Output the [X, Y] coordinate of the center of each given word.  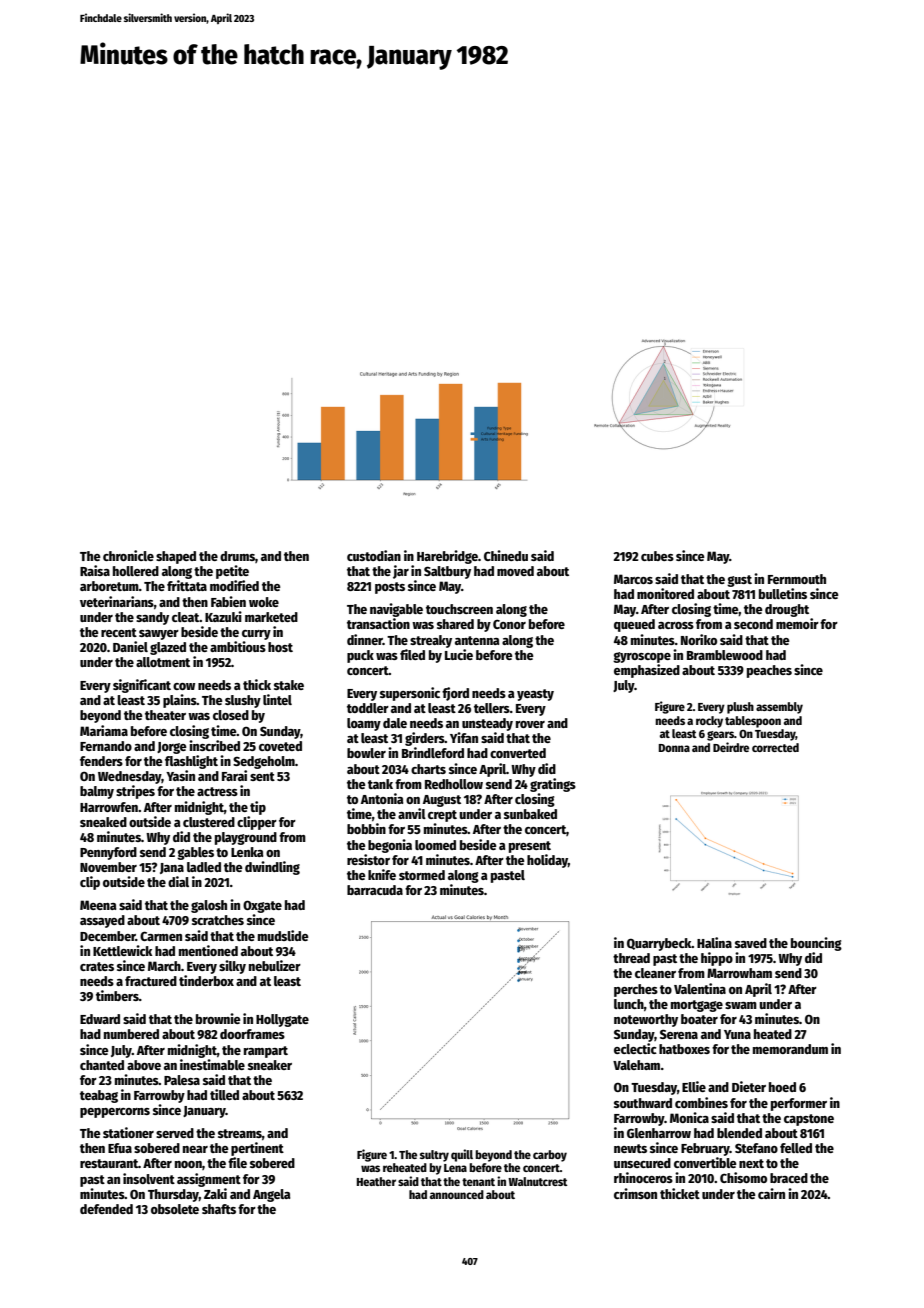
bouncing [816, 944]
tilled [224, 1094]
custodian [374, 555]
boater [699, 1019]
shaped [176, 557]
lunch [629, 1004]
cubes [657, 556]
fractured [151, 981]
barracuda [375, 890]
